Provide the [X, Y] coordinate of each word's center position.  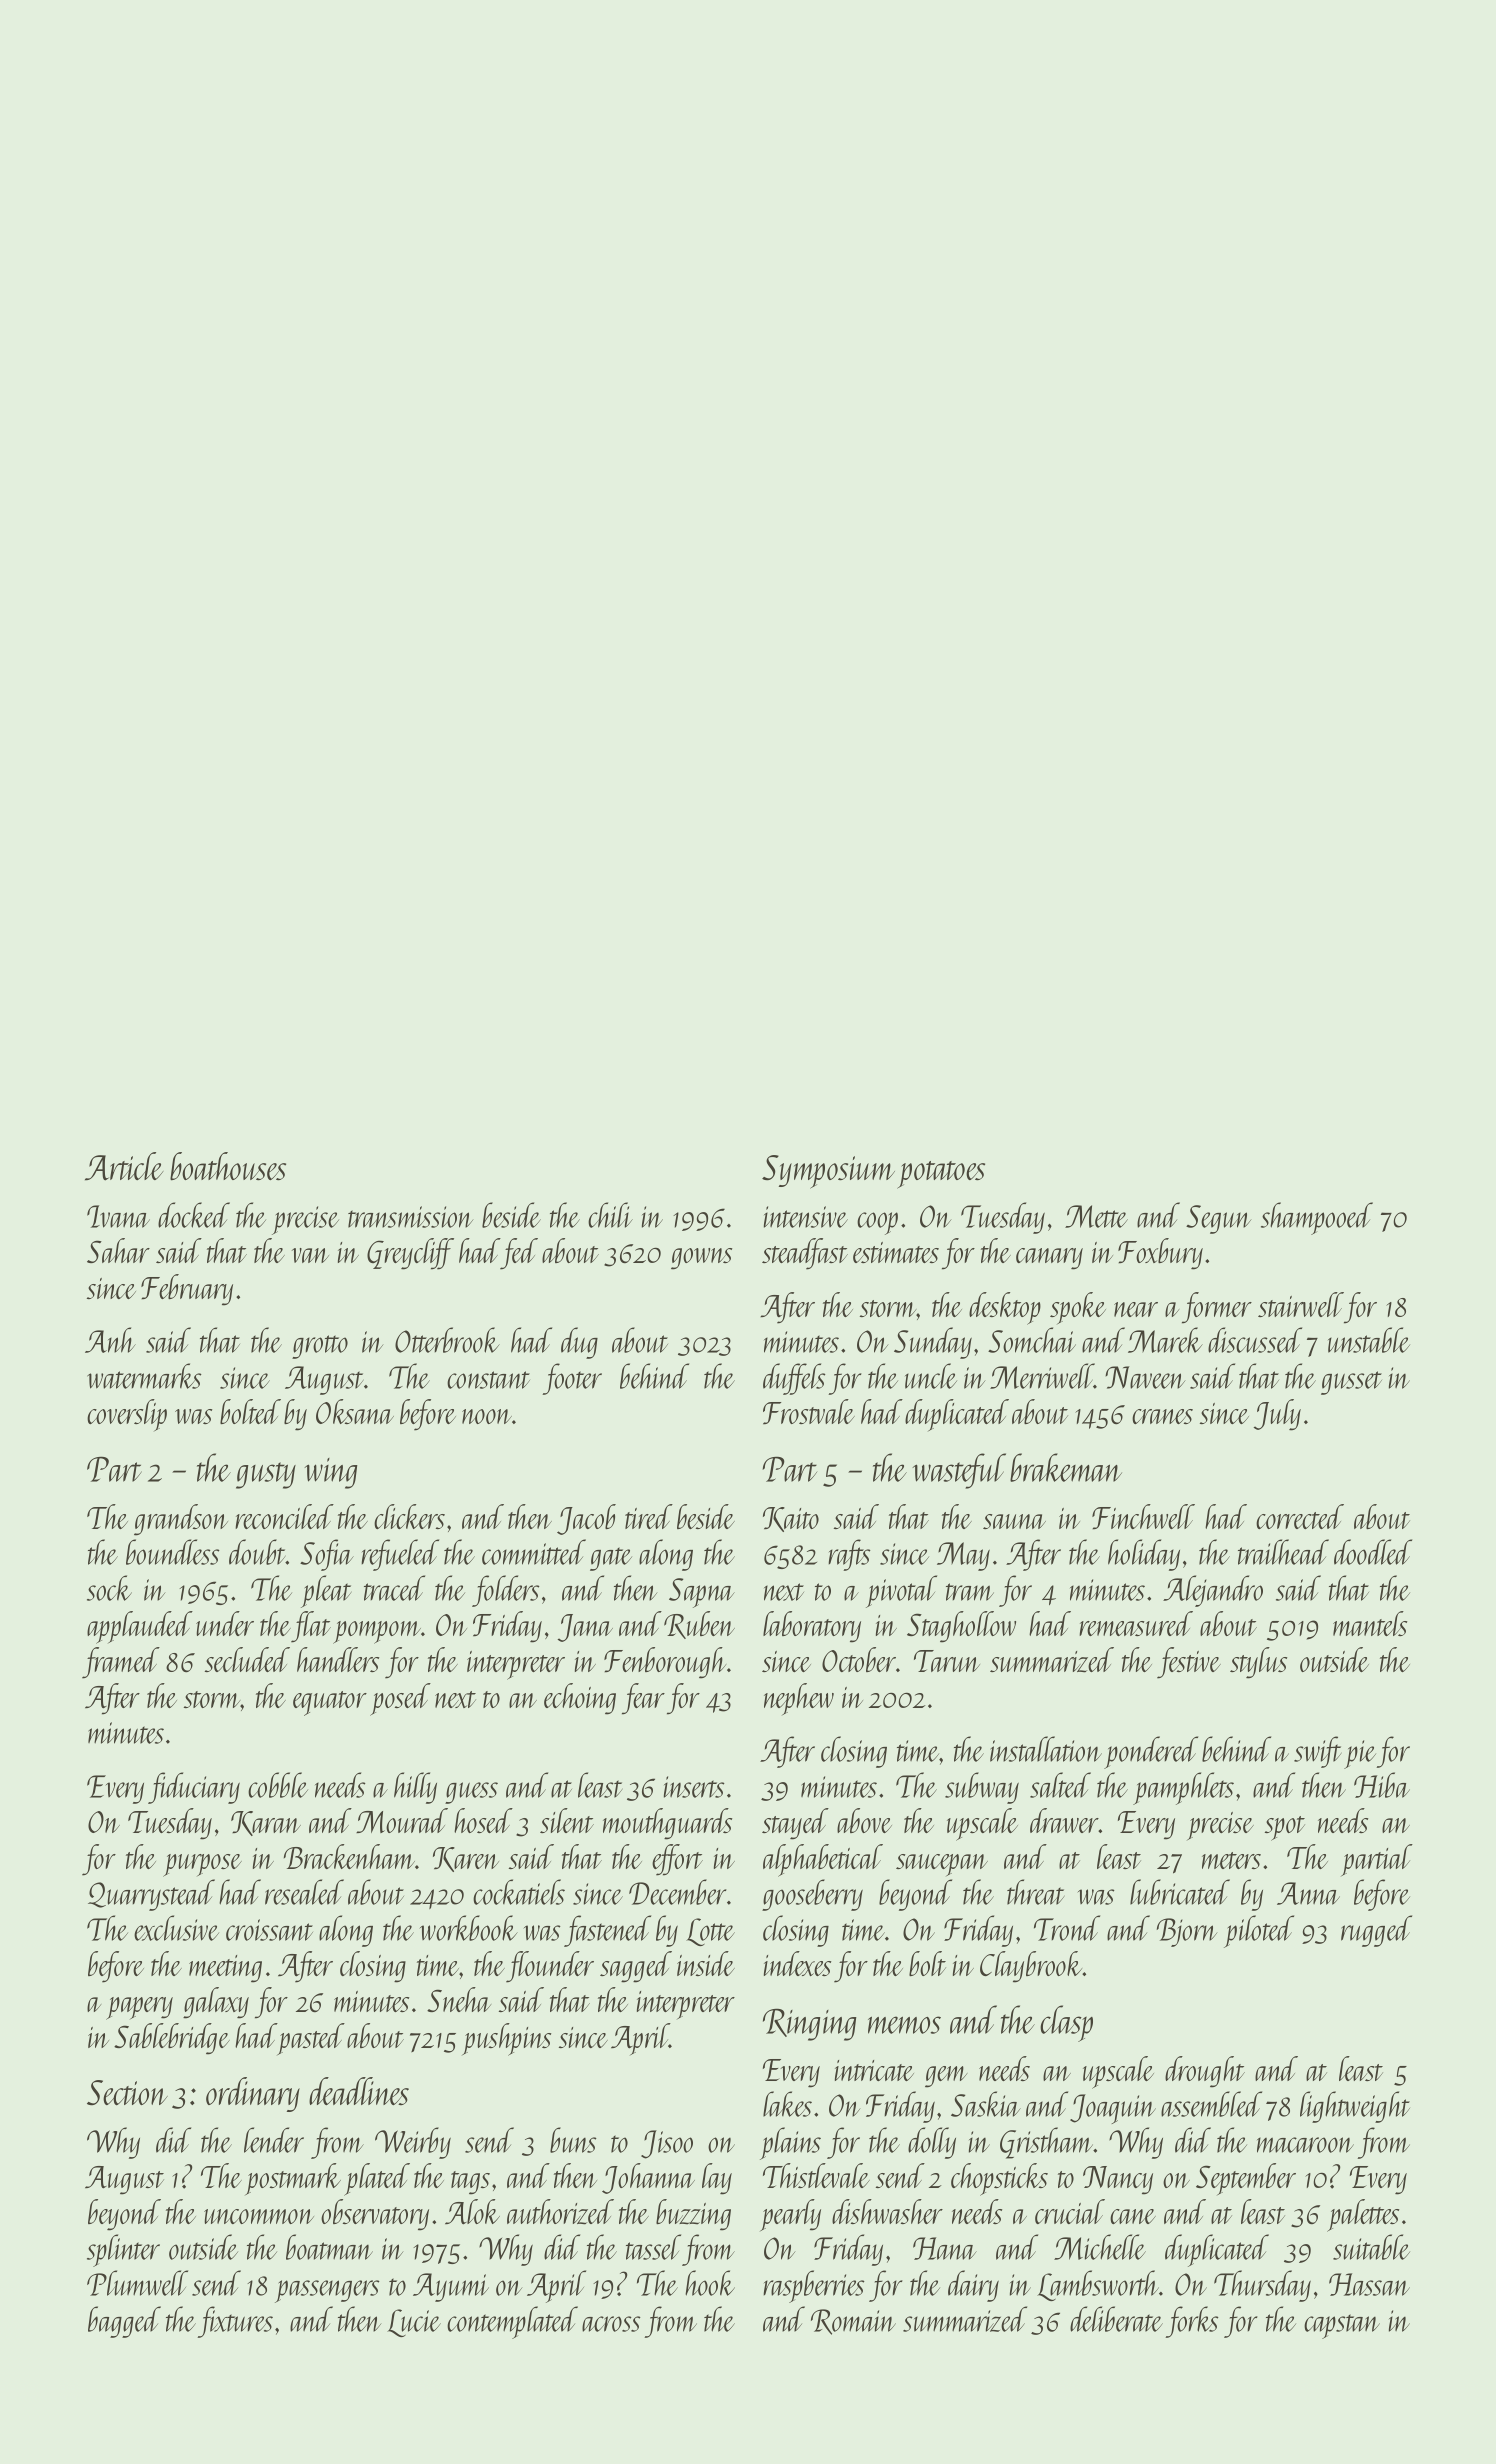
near [1136, 1309]
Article [124, 1166]
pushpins [506, 2039]
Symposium [828, 1172]
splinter [123, 2250]
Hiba [1382, 1785]
